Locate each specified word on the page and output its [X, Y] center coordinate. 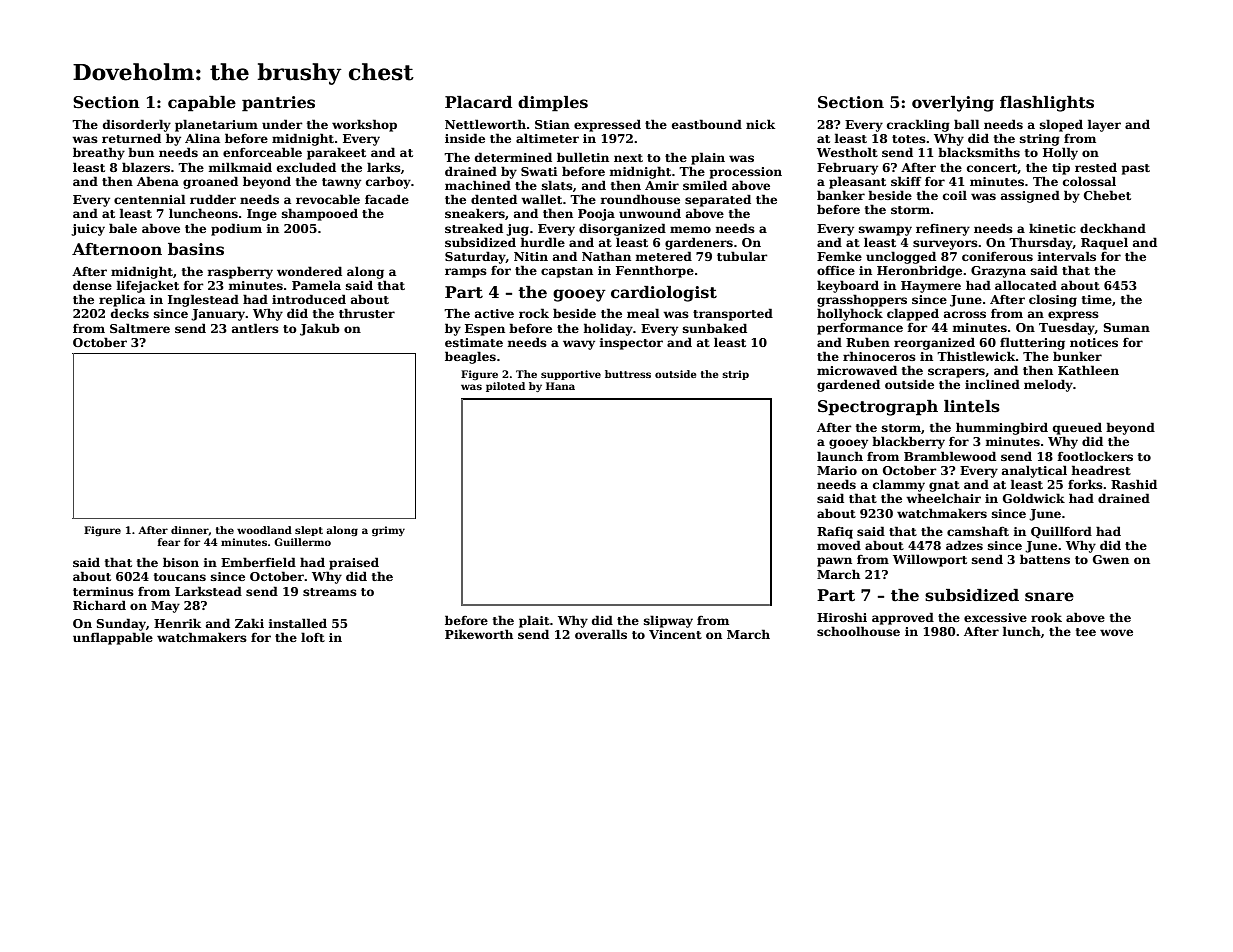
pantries [278, 104]
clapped [913, 314]
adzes [964, 545]
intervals [1066, 256]
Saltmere [140, 328]
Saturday [475, 257]
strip [735, 375]
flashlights [1047, 104]
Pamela [316, 285]
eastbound [707, 124]
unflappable [113, 638]
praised [354, 563]
